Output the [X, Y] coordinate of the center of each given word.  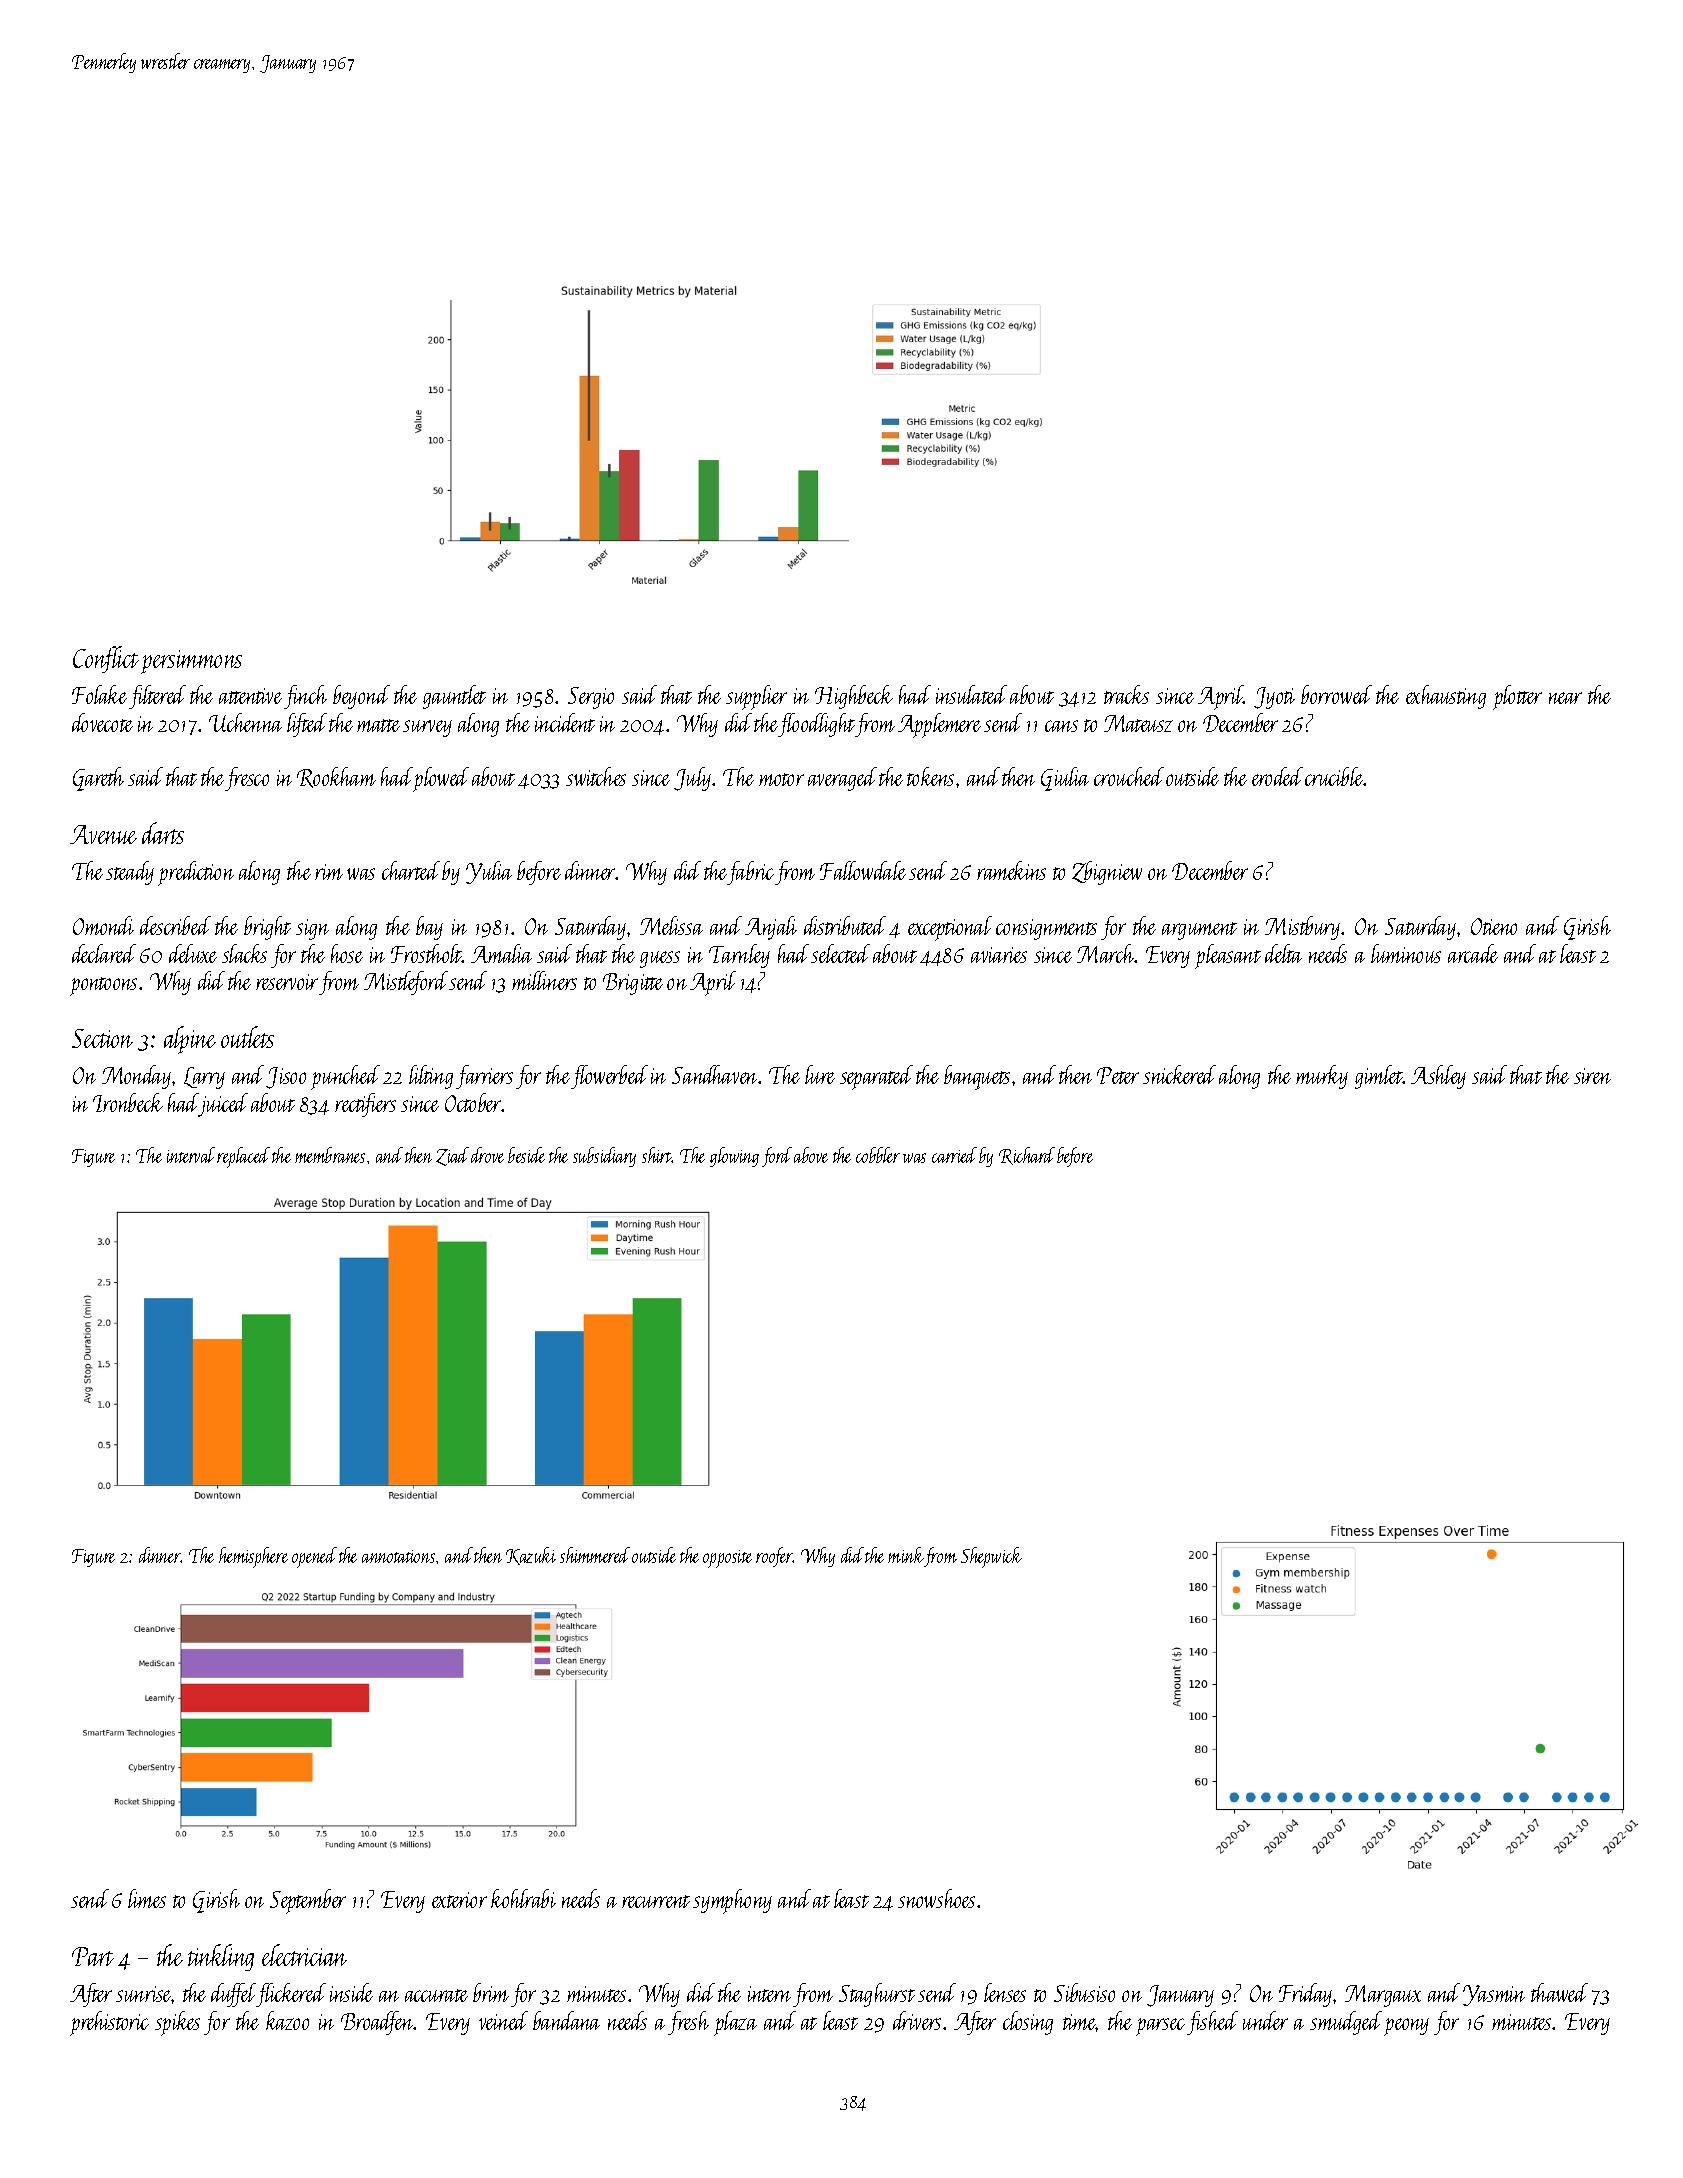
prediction [196, 873]
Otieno [1494, 926]
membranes [330, 1155]
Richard [1027, 1156]
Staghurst [877, 1995]
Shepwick [991, 1557]
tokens [930, 776]
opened [314, 1557]
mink [906, 1555]
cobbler [878, 1155]
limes [147, 1898]
